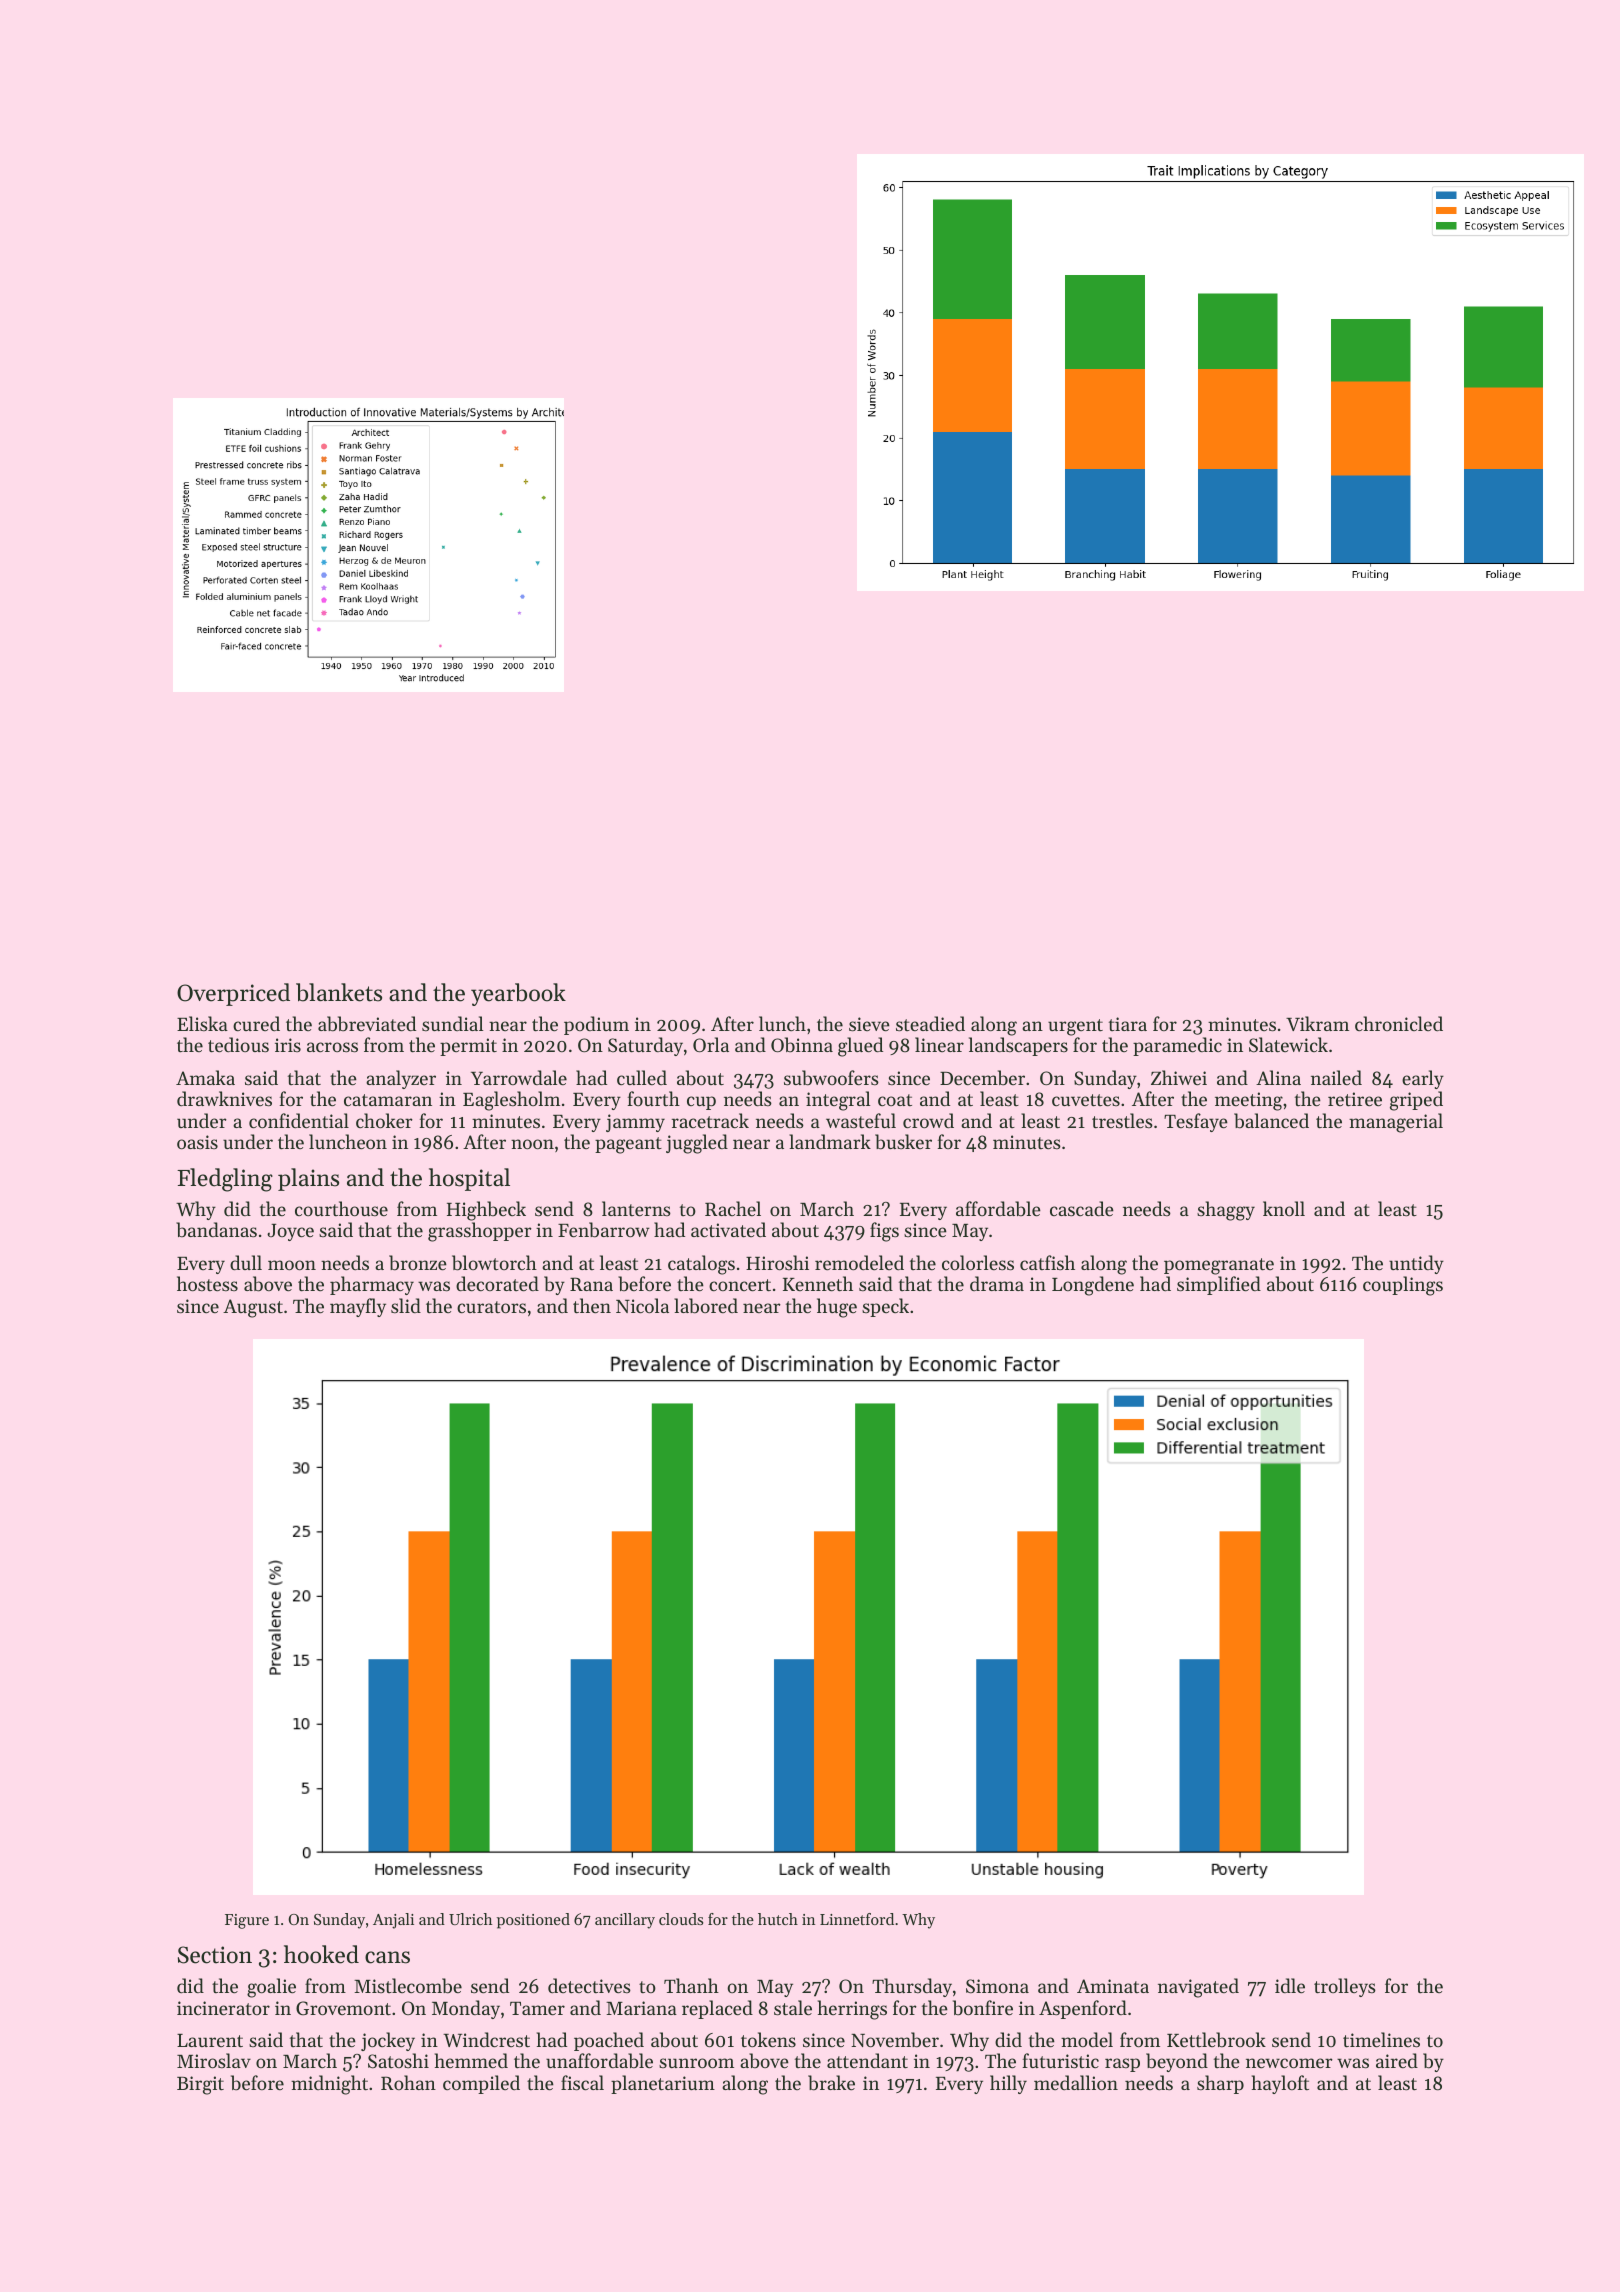 The height and width of the screenshot is (2292, 1620). What do you see at coordinates (384, 1120) in the screenshot?
I see `choker` at bounding box center [384, 1120].
